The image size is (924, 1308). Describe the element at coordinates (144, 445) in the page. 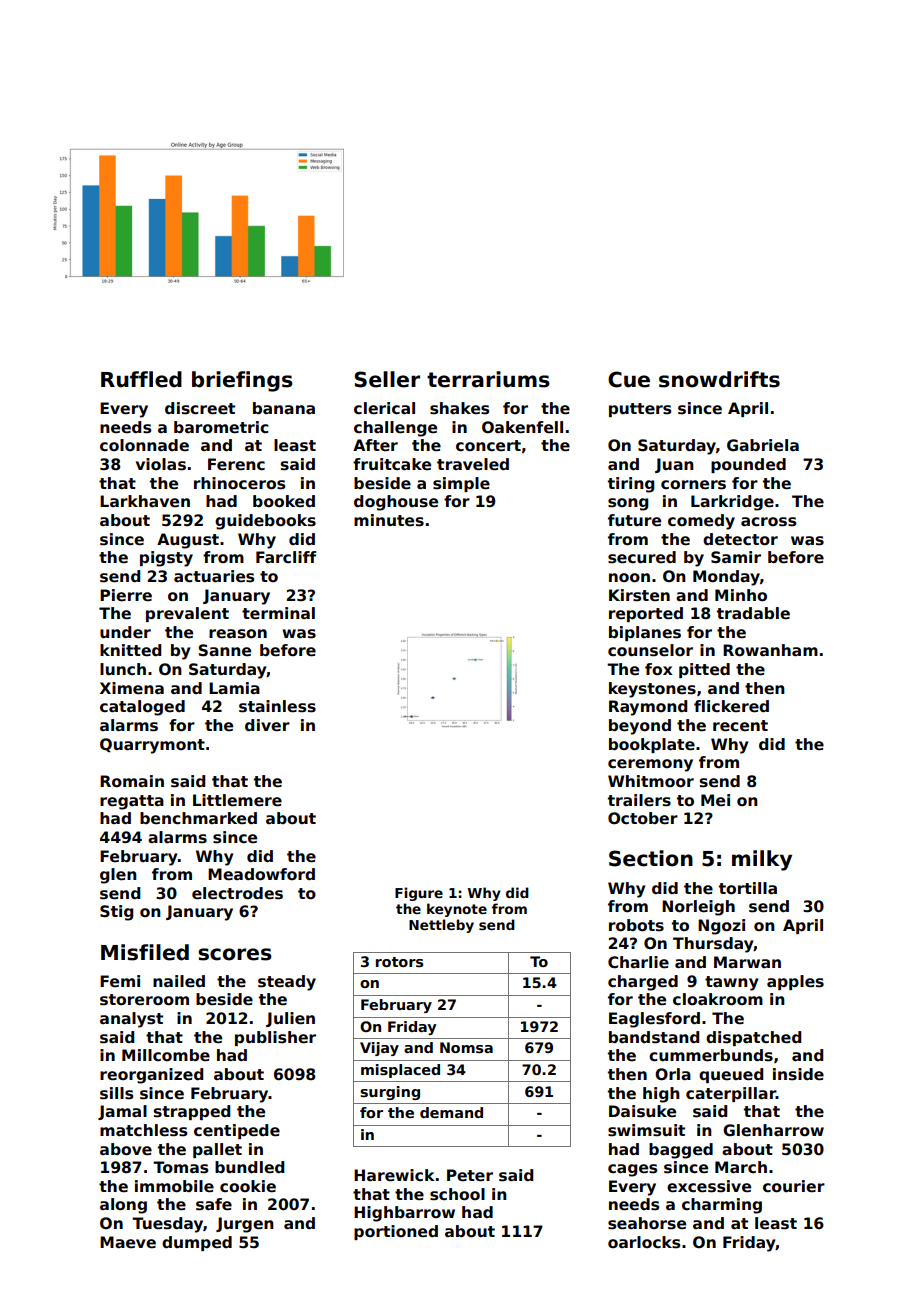

I see `colonnade` at that location.
